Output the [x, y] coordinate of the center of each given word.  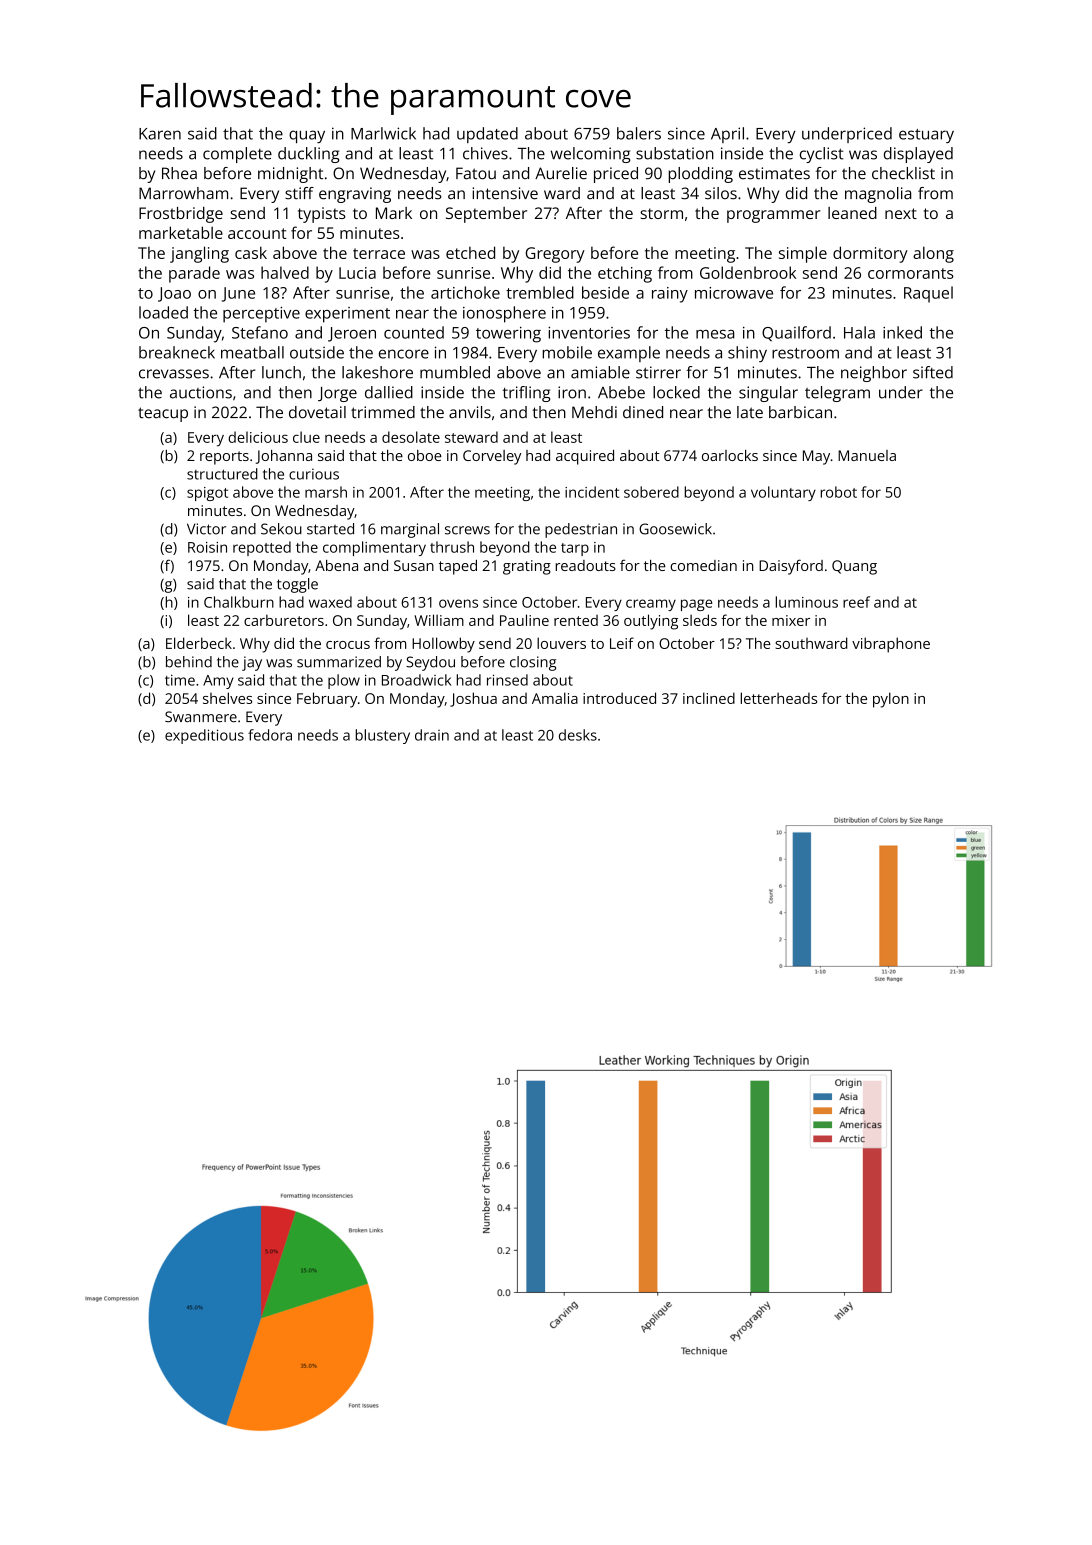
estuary [926, 136]
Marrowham [183, 193]
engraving [355, 195]
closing [533, 663]
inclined [709, 698]
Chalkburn [239, 602]
